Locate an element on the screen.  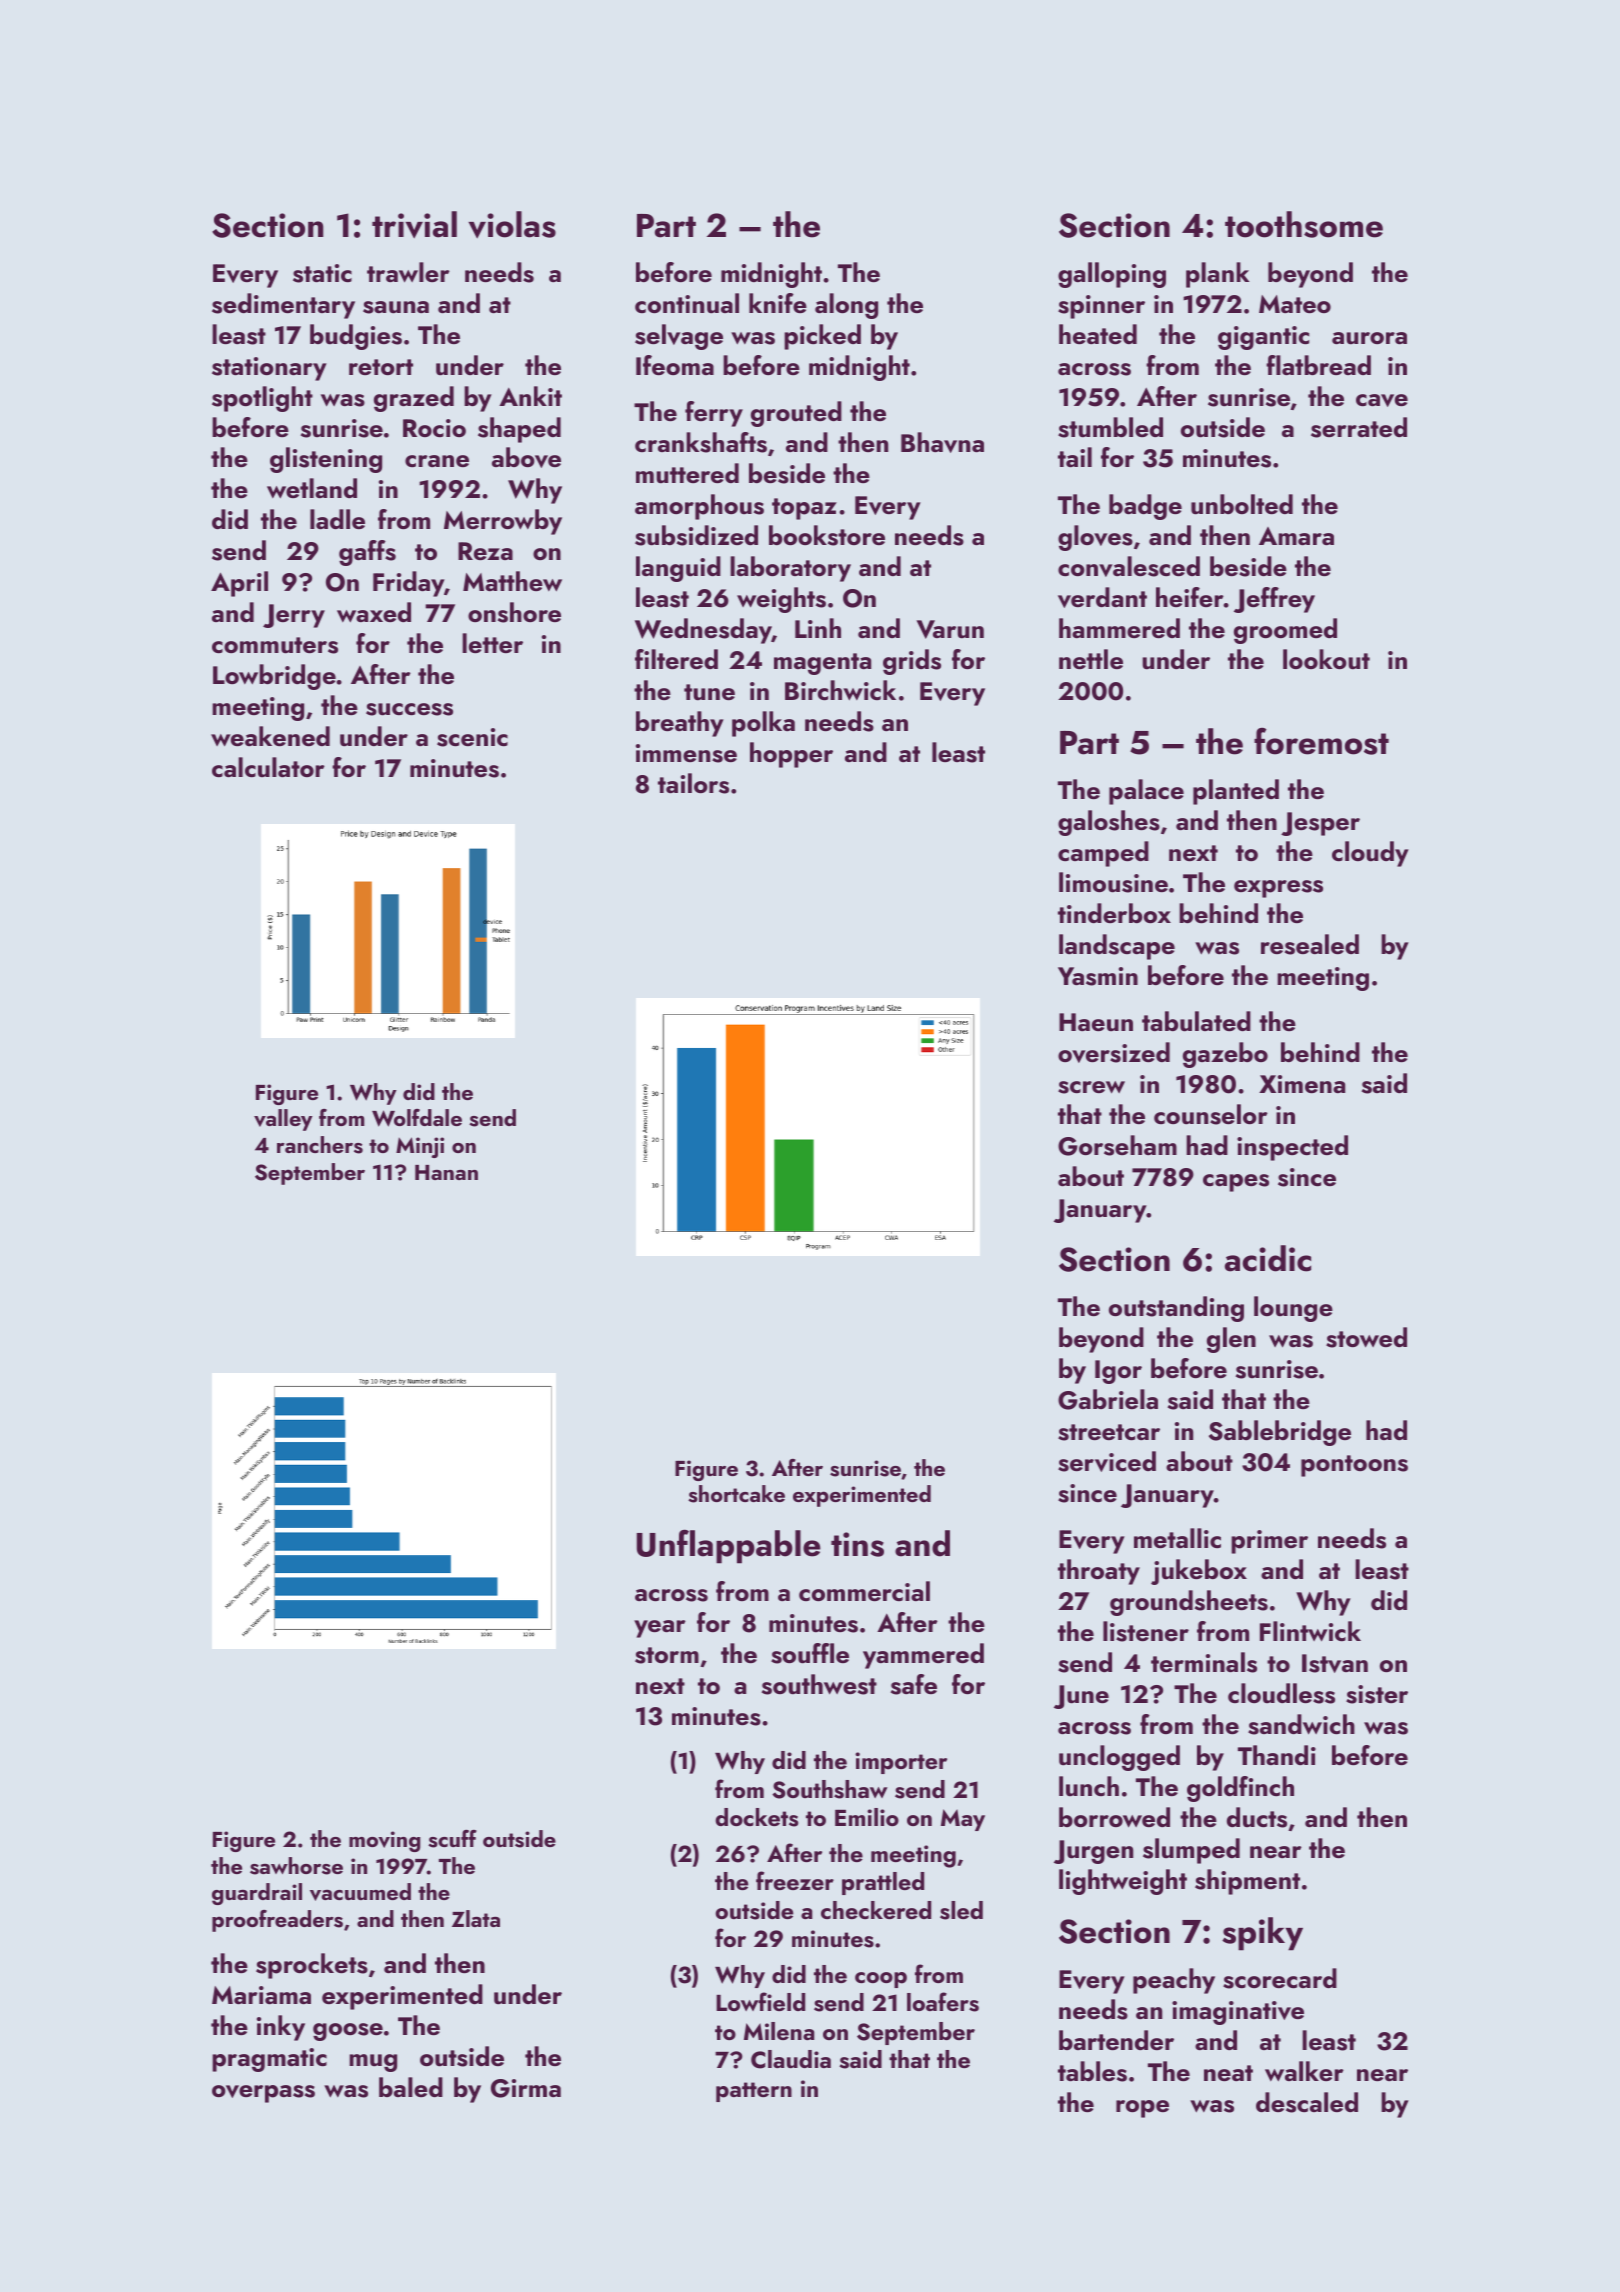
Ximena is located at coordinates (1302, 1084).
